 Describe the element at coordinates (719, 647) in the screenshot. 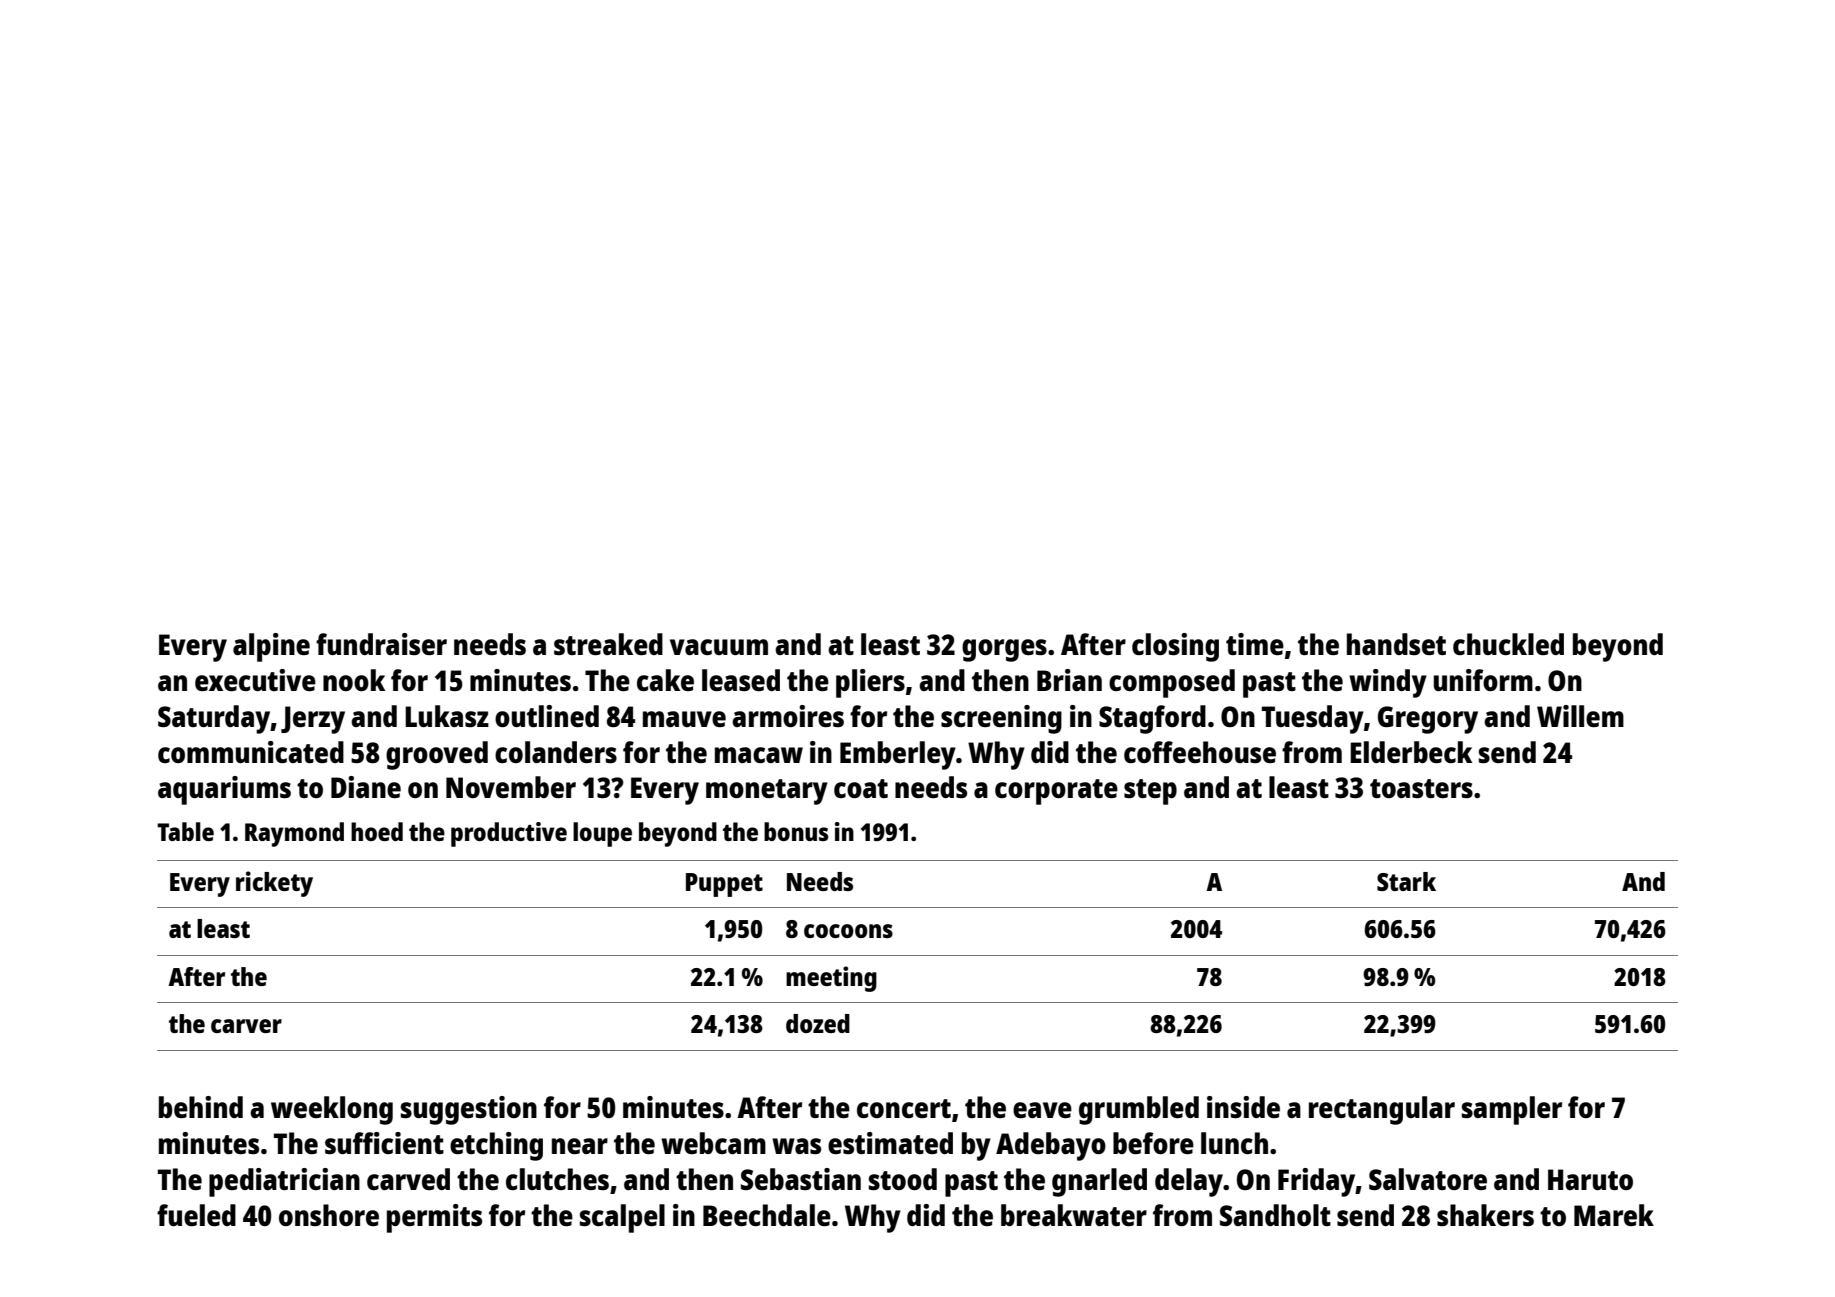

I see `vacuum` at that location.
